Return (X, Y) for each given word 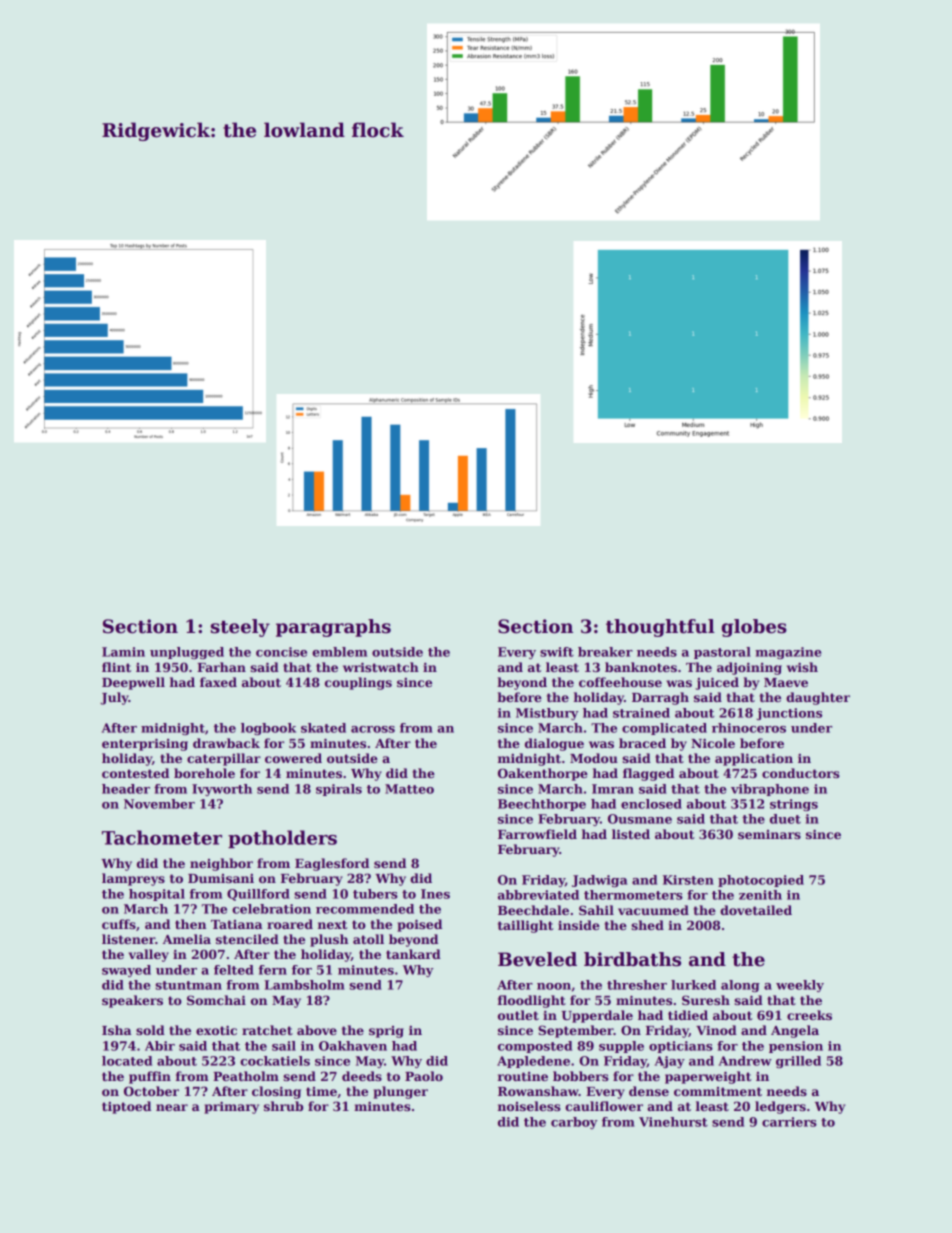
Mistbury (547, 714)
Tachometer (162, 837)
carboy (574, 1123)
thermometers (633, 895)
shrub (283, 1106)
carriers (789, 1122)
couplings (358, 683)
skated (323, 728)
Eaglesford (332, 864)
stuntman (188, 985)
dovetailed (756, 910)
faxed (218, 682)
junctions (789, 714)
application (754, 759)
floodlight (532, 1001)
